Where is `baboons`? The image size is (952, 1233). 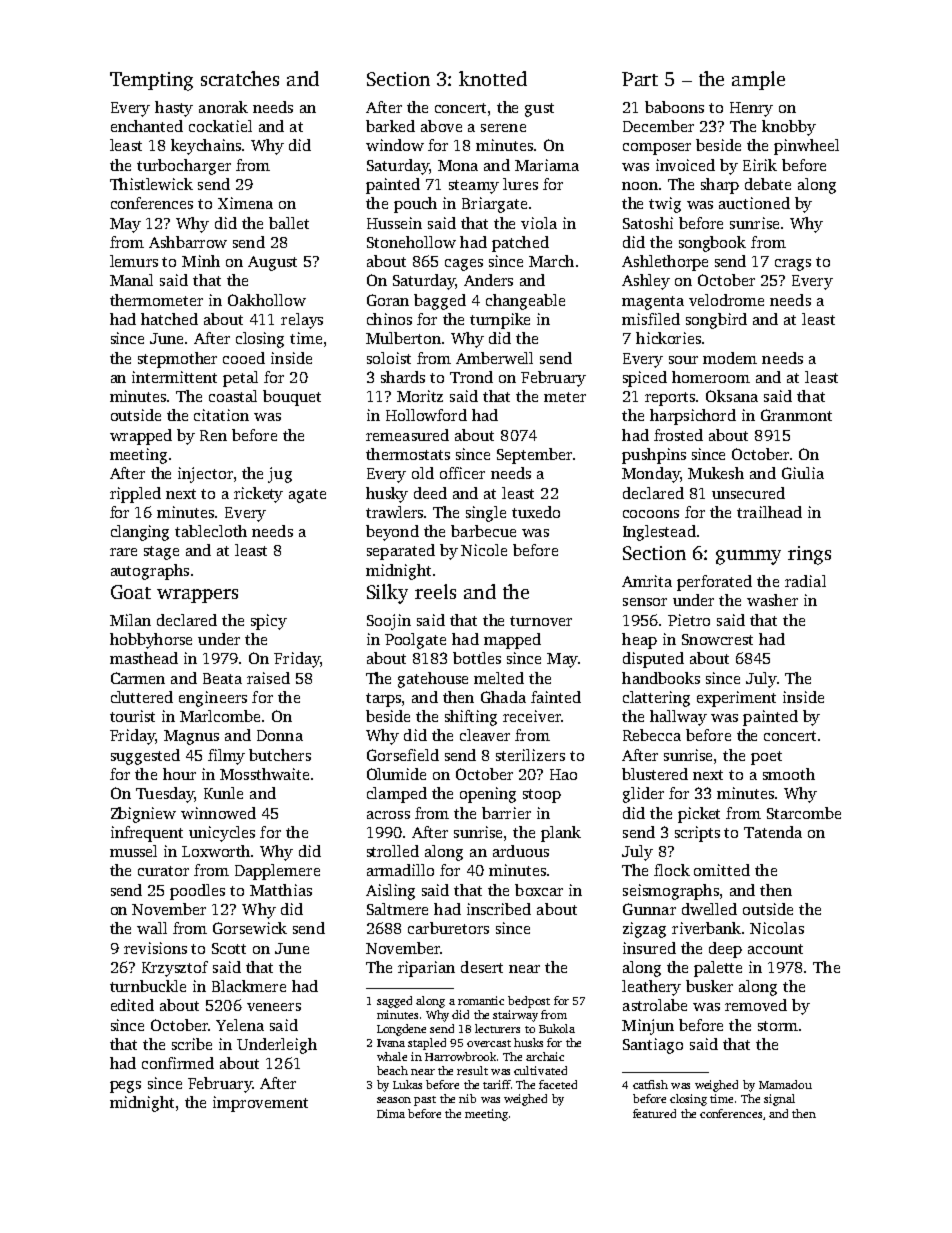 baboons is located at coordinates (674, 107).
